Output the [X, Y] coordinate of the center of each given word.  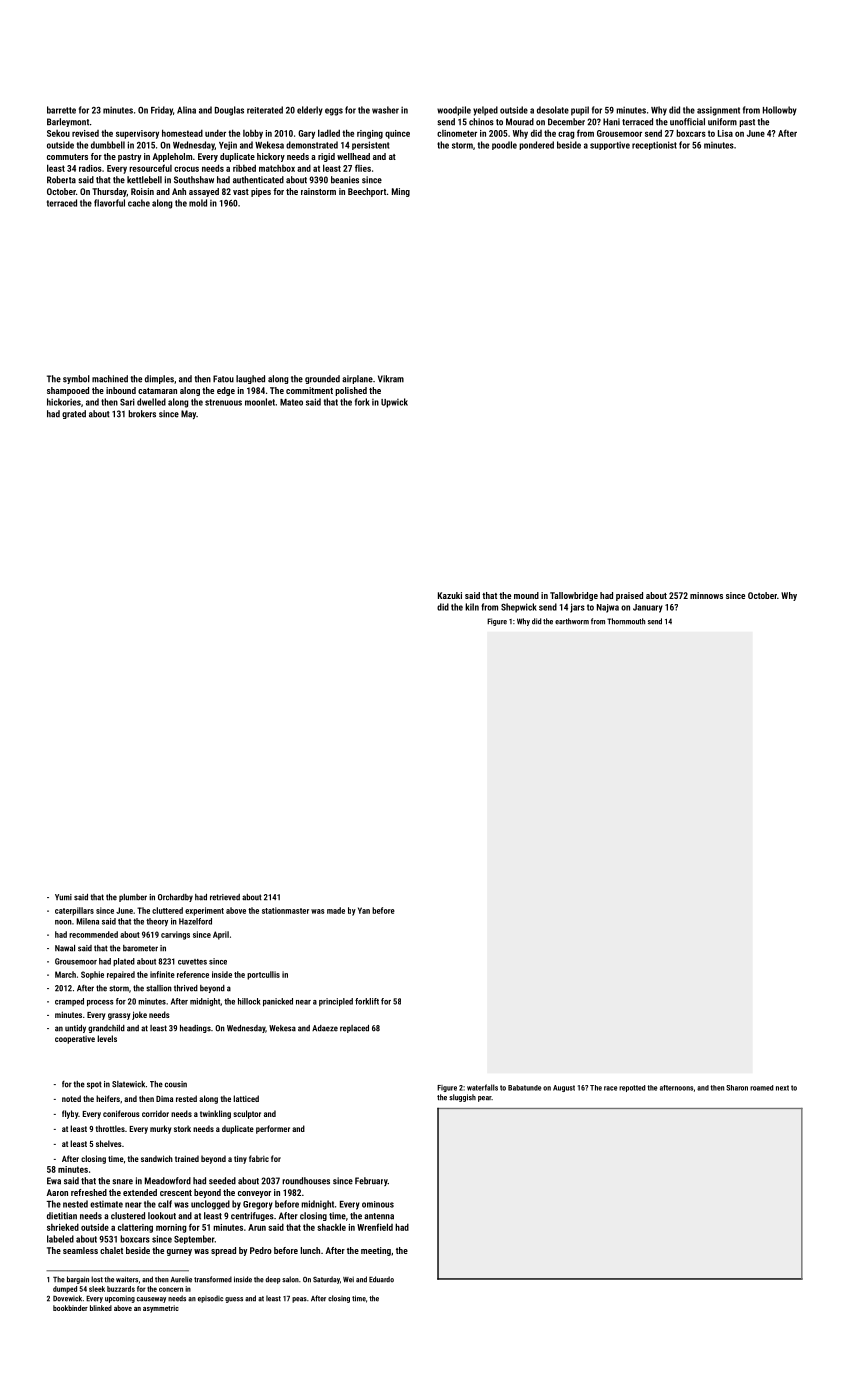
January [648, 608]
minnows [706, 595]
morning [171, 1228]
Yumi [63, 897]
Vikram [391, 379]
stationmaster [285, 910]
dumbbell [108, 145]
